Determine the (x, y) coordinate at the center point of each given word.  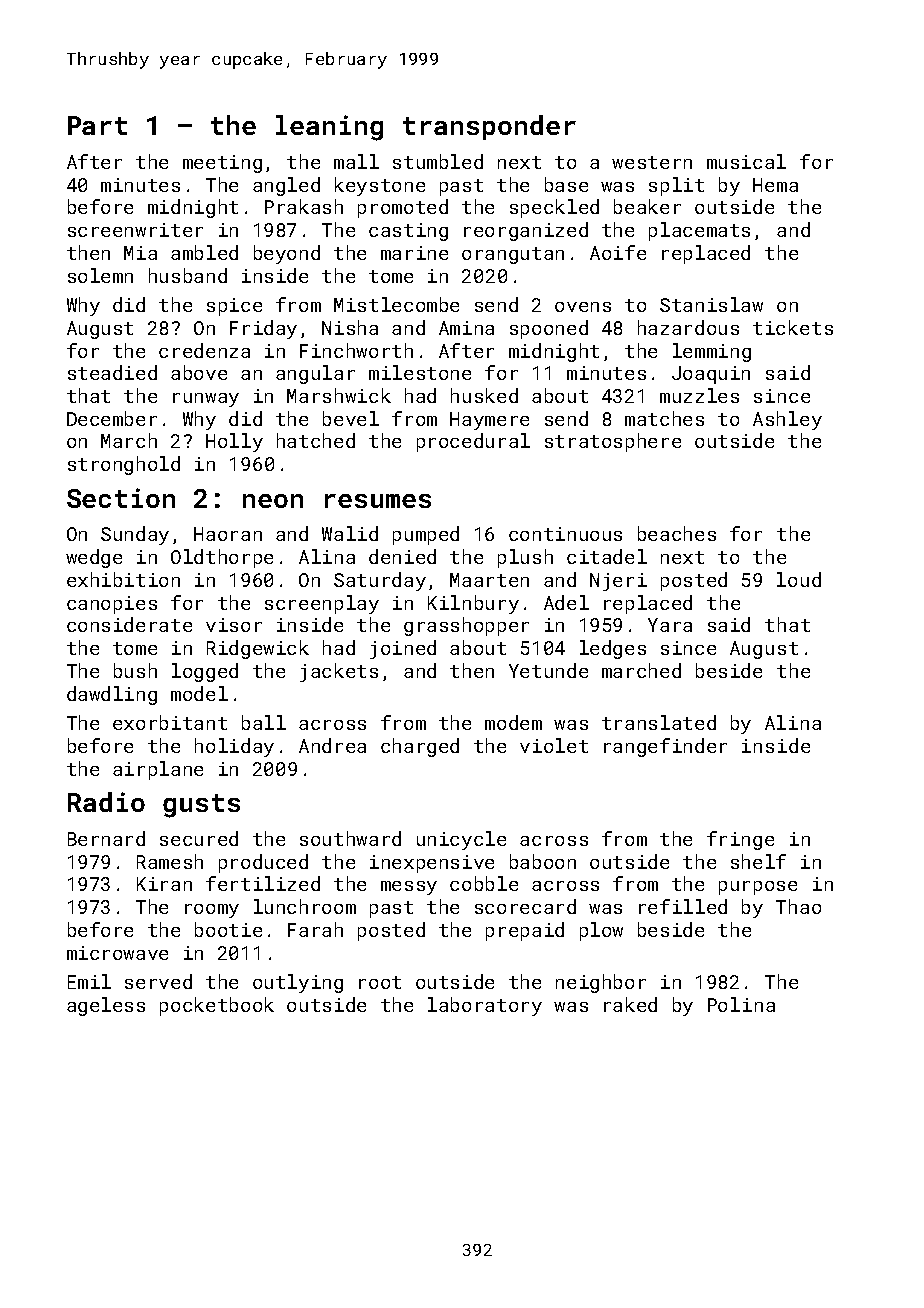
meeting (222, 164)
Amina (466, 328)
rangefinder (665, 747)
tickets (793, 327)
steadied (112, 372)
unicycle (461, 840)
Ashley (787, 420)
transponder (489, 127)
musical (746, 161)
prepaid (525, 931)
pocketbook (217, 1006)
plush (525, 558)
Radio (106, 802)
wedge (94, 558)
